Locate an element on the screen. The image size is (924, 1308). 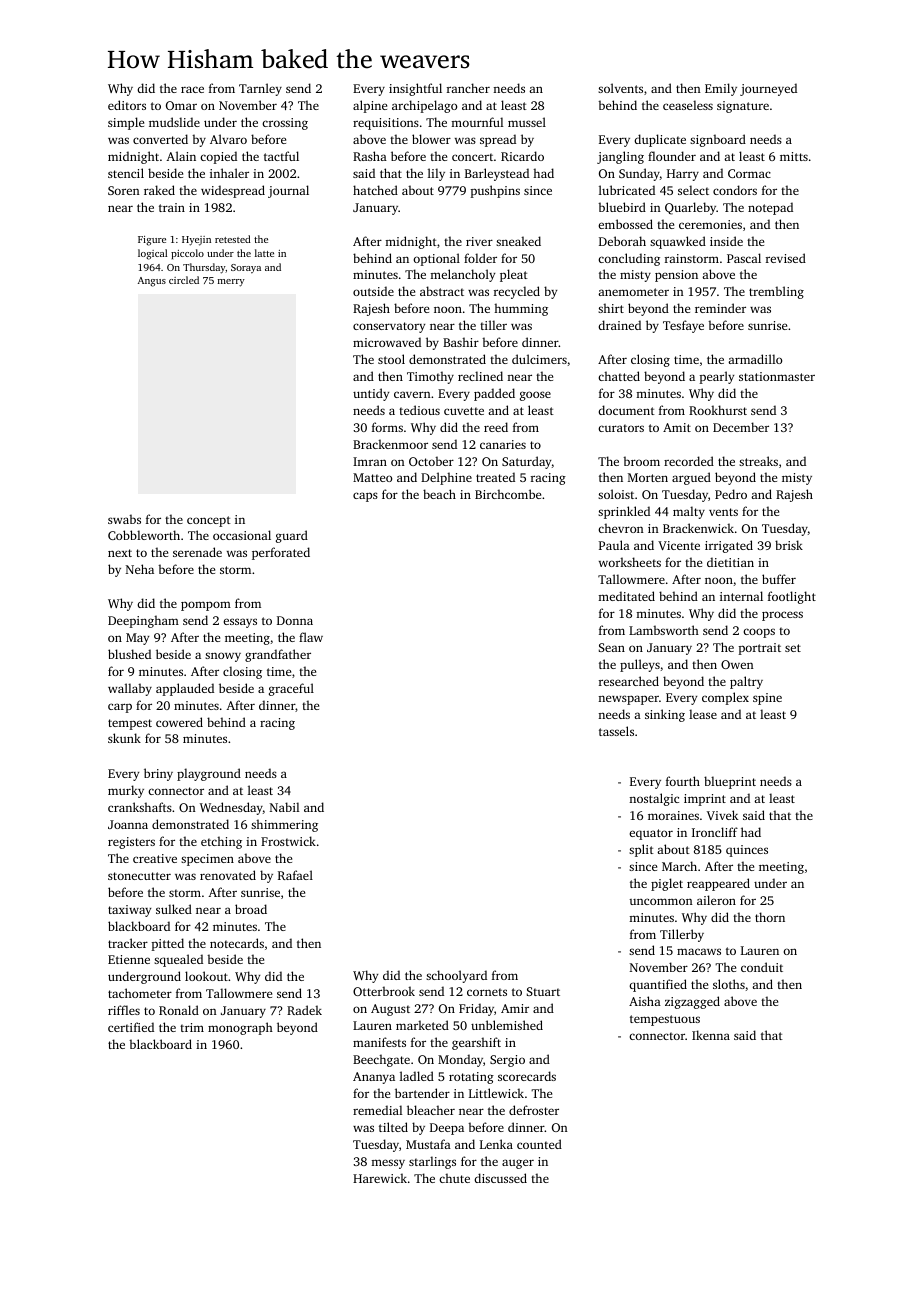
Quarleby is located at coordinates (691, 208).
